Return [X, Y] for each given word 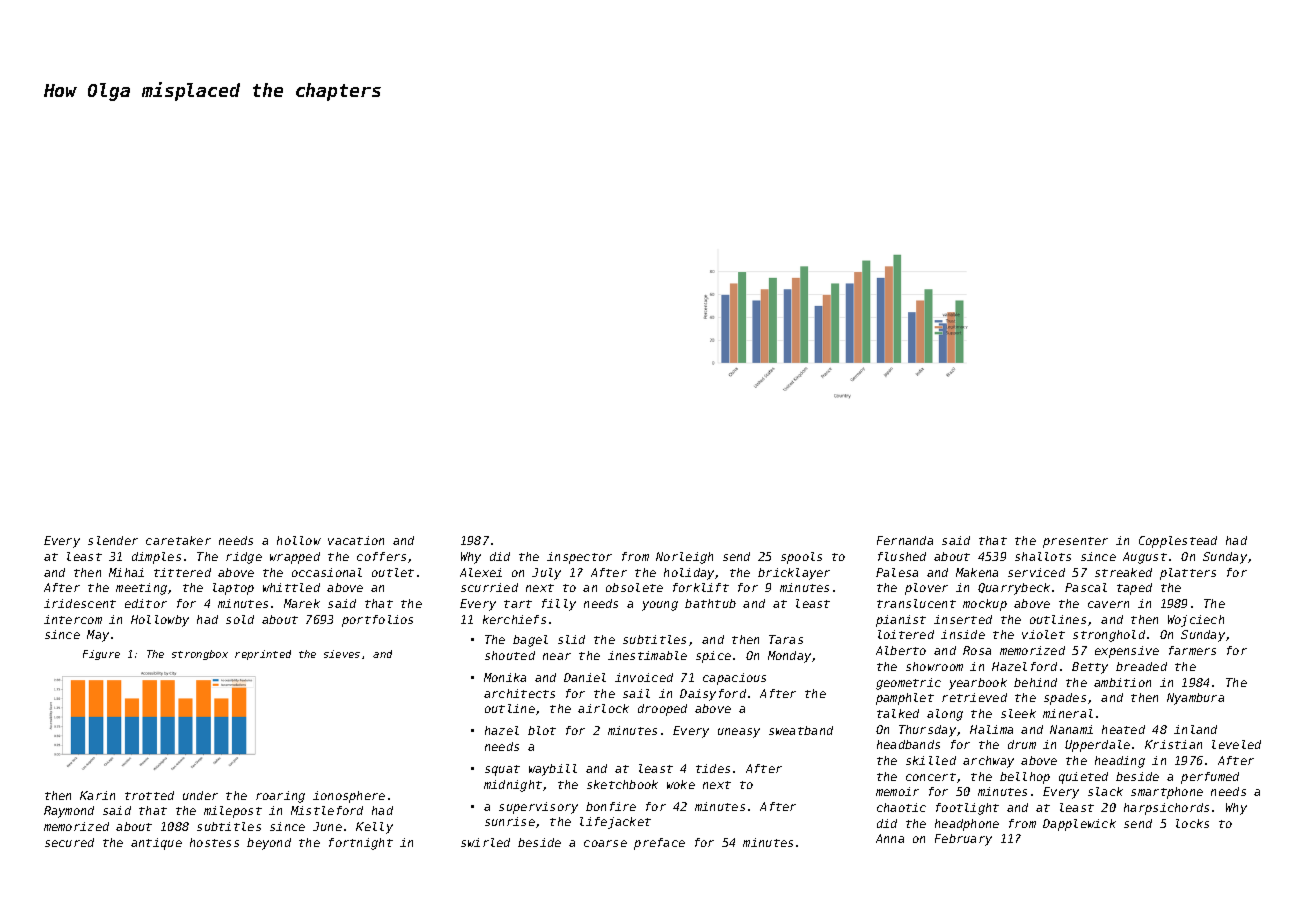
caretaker [178, 540]
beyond [269, 844]
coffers [381, 556]
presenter [1075, 542]
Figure [101, 655]
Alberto [901, 650]
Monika [505, 677]
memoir [897, 791]
